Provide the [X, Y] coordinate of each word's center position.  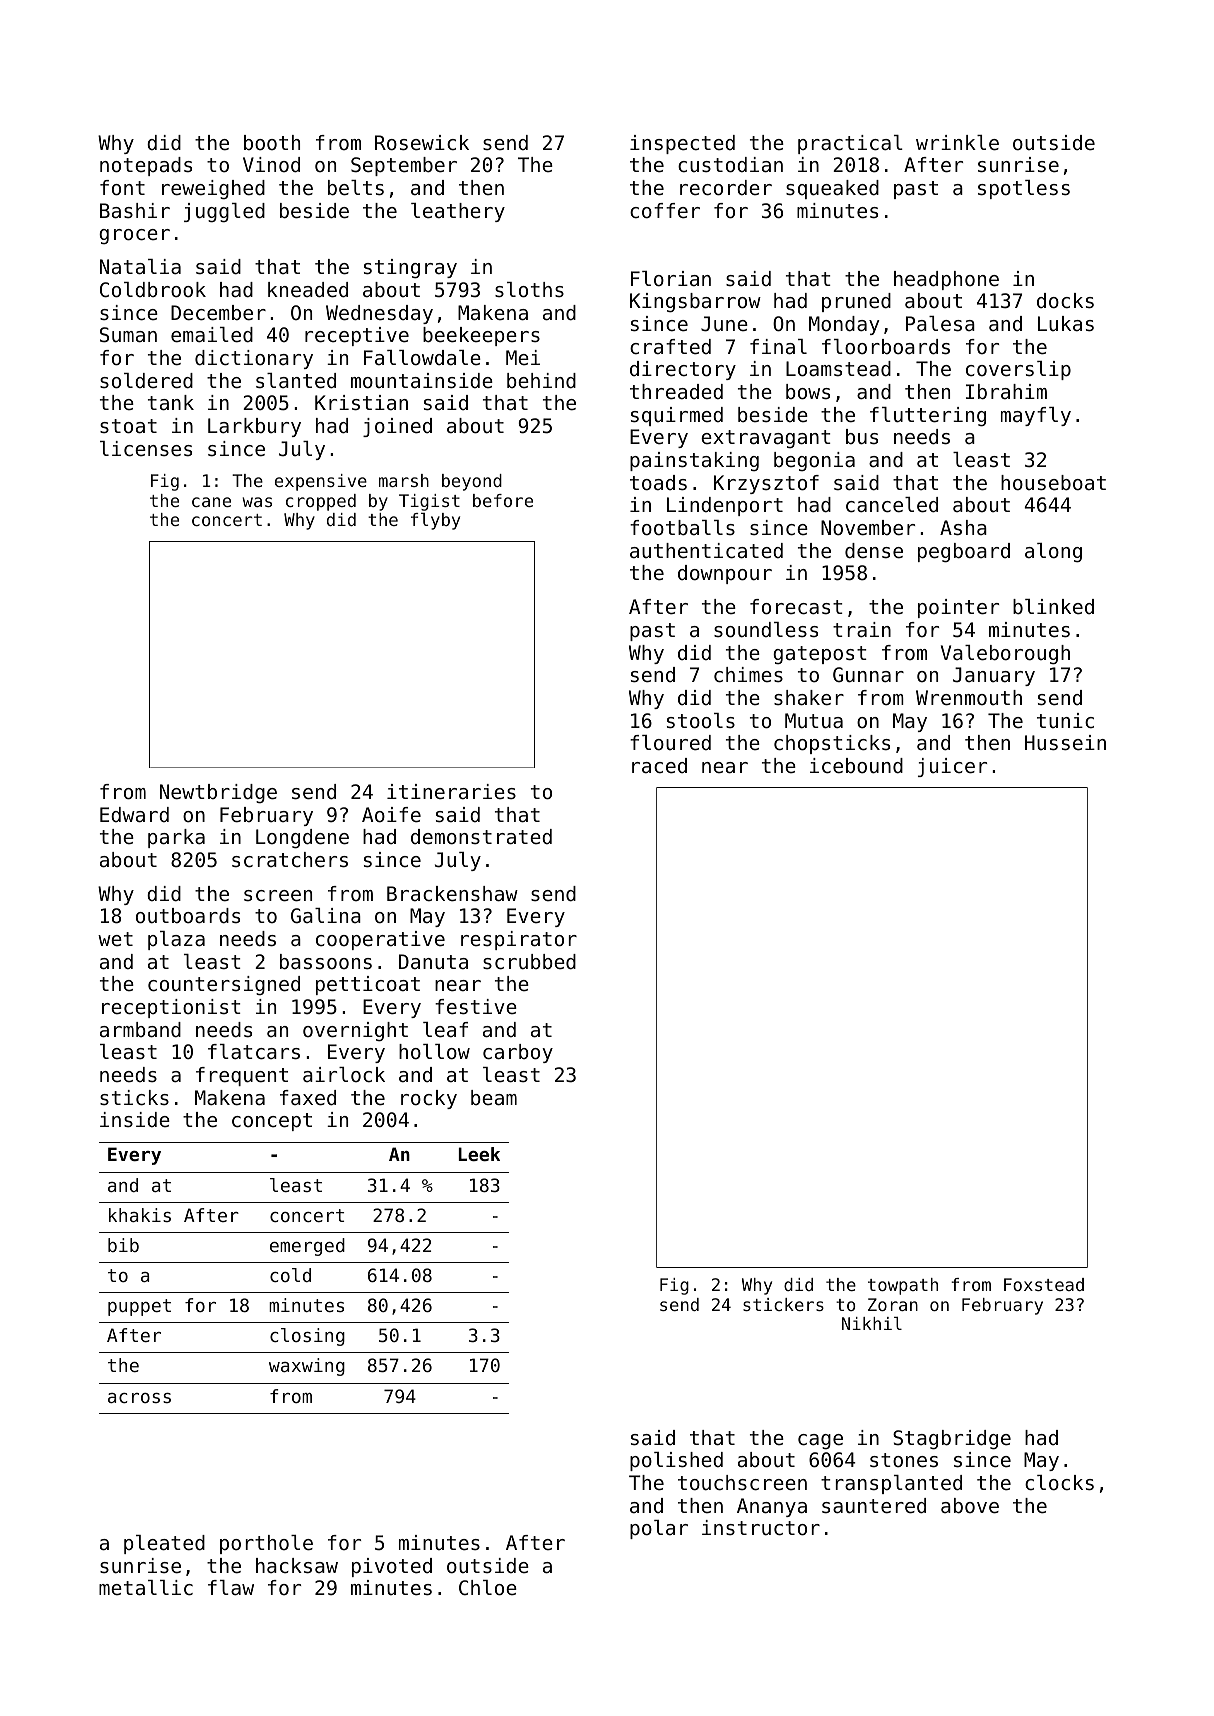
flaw [231, 1587]
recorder [726, 188]
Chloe [488, 1588]
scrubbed [529, 962]
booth [272, 143]
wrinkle [957, 143]
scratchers [290, 860]
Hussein [1065, 743]
